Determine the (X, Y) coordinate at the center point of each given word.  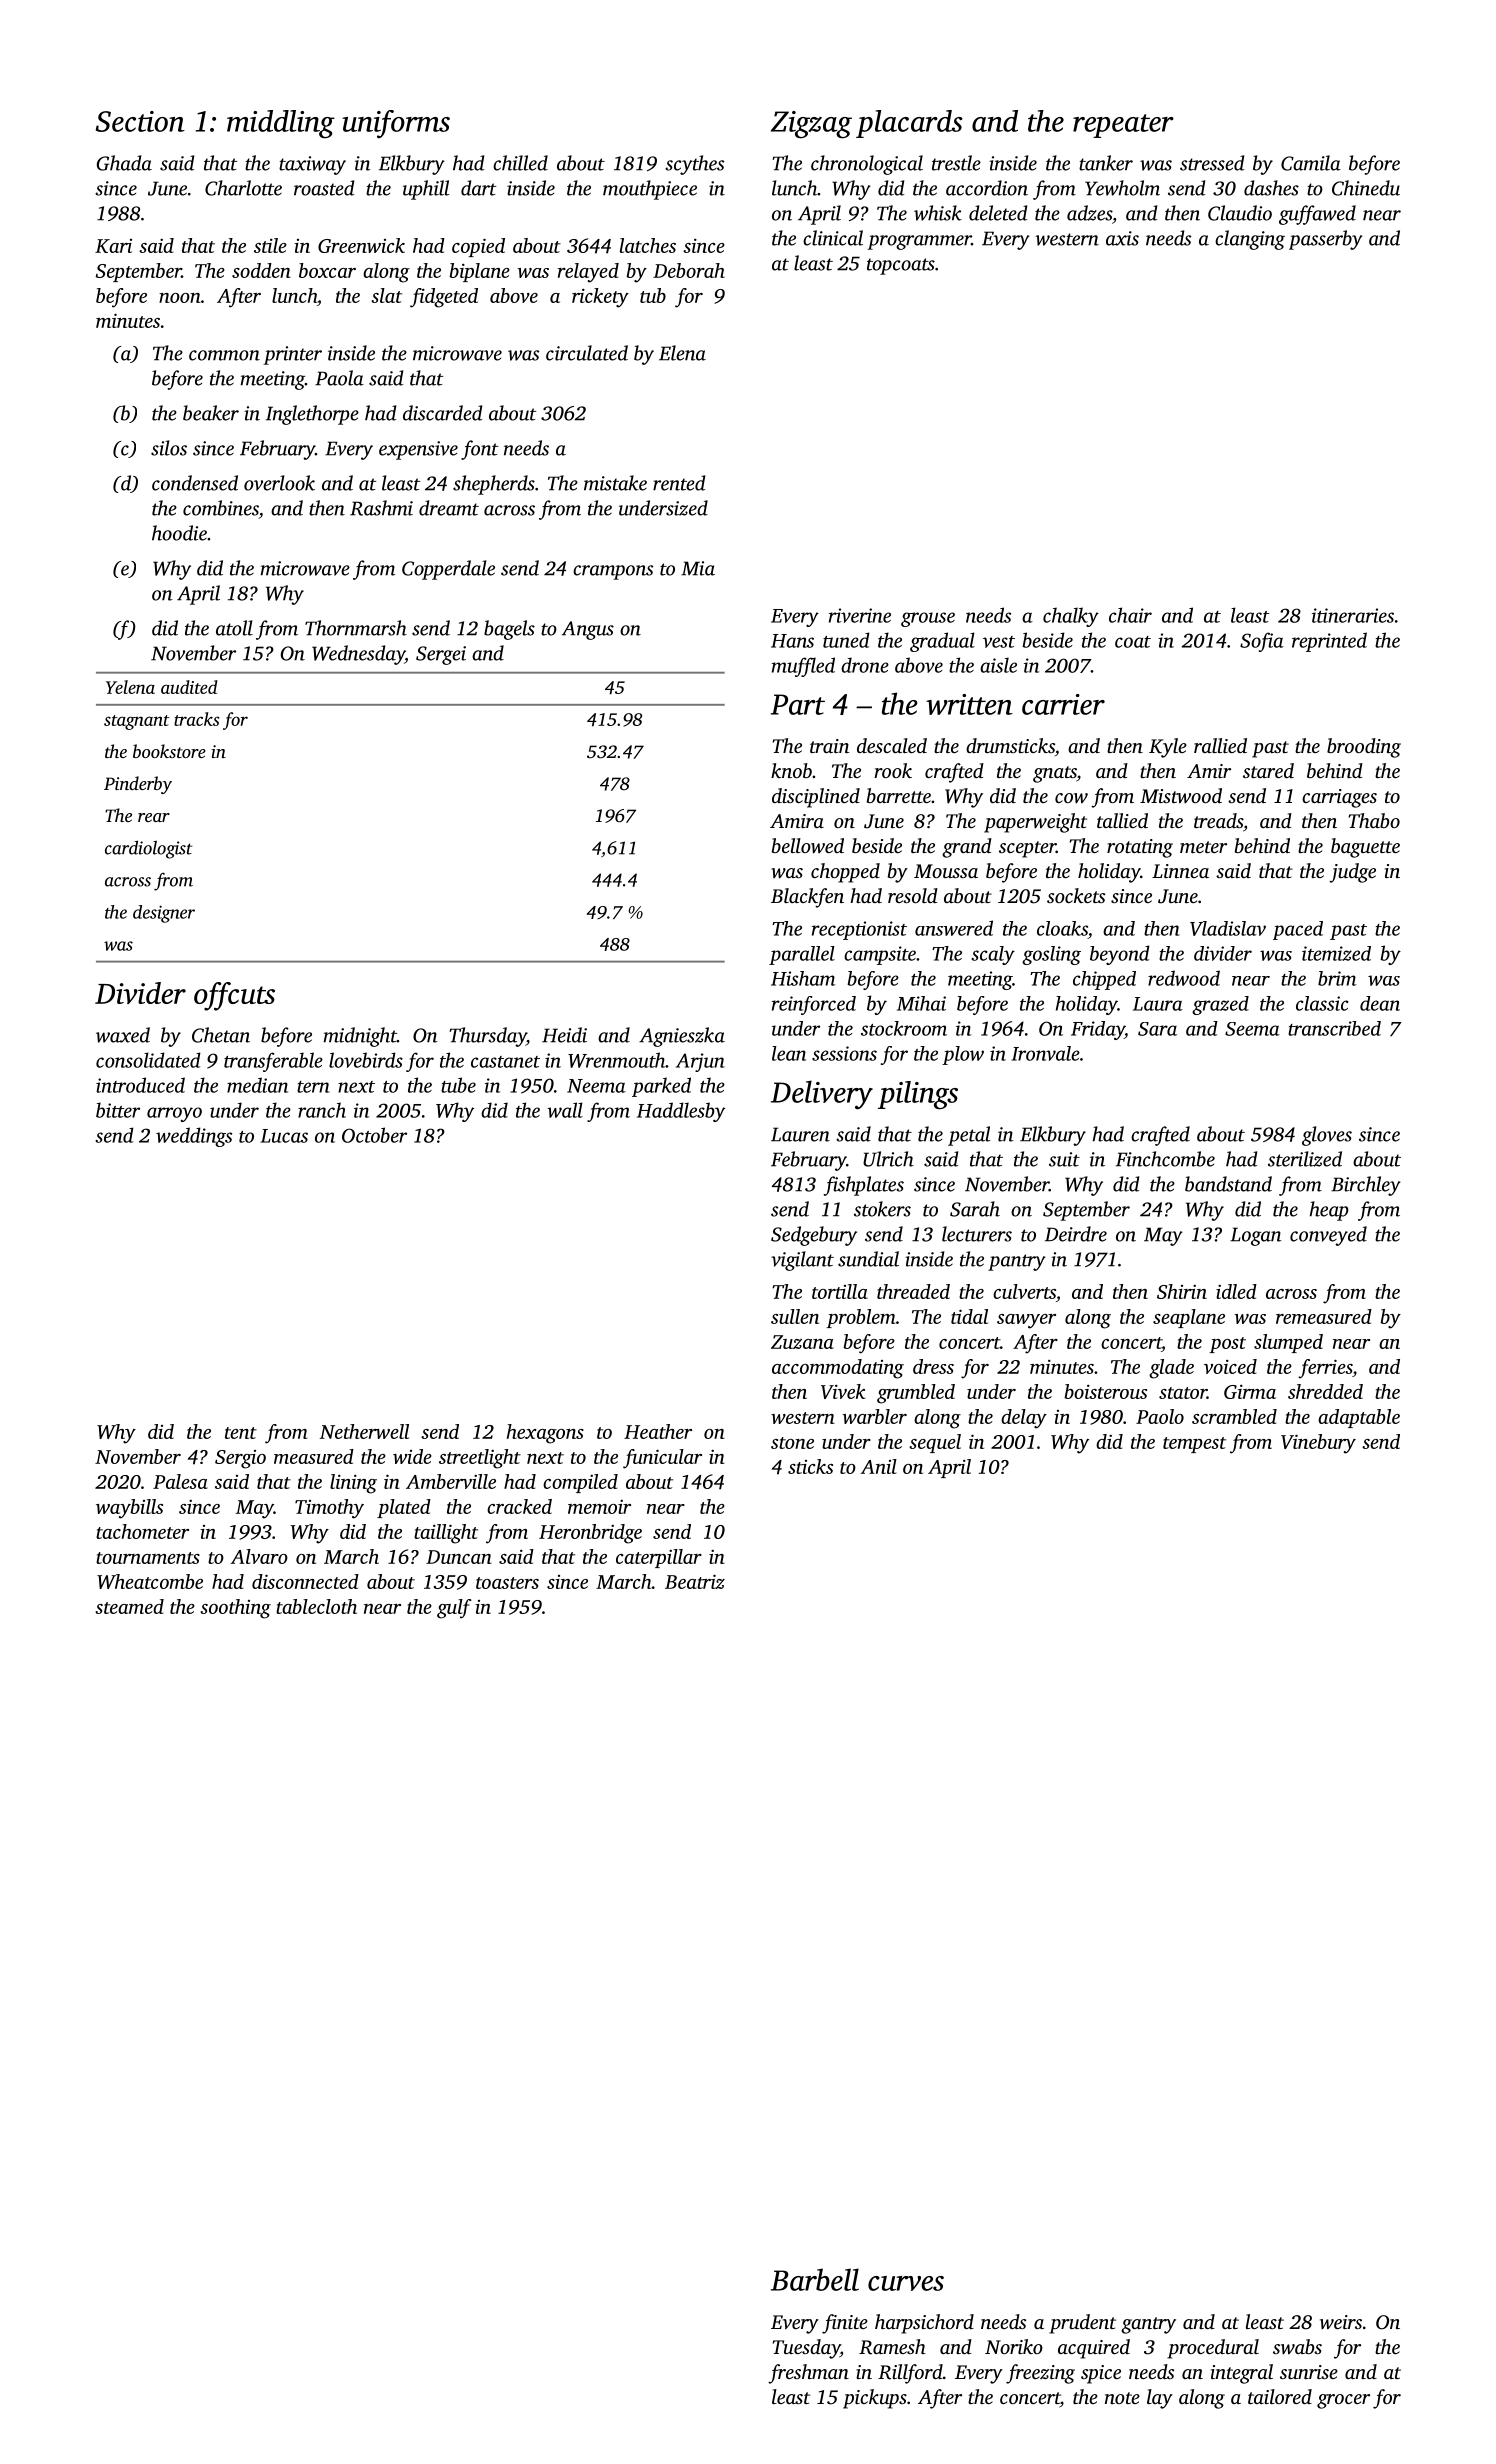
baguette (1365, 848)
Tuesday (806, 2349)
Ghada (124, 163)
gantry (1148, 2325)
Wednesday (358, 655)
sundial (868, 1259)
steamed (129, 1606)
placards (909, 124)
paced (1298, 930)
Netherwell (364, 1431)
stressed (1212, 163)
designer (164, 914)
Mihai (921, 1003)
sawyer (1026, 1321)
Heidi (564, 1035)
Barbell (815, 2279)
